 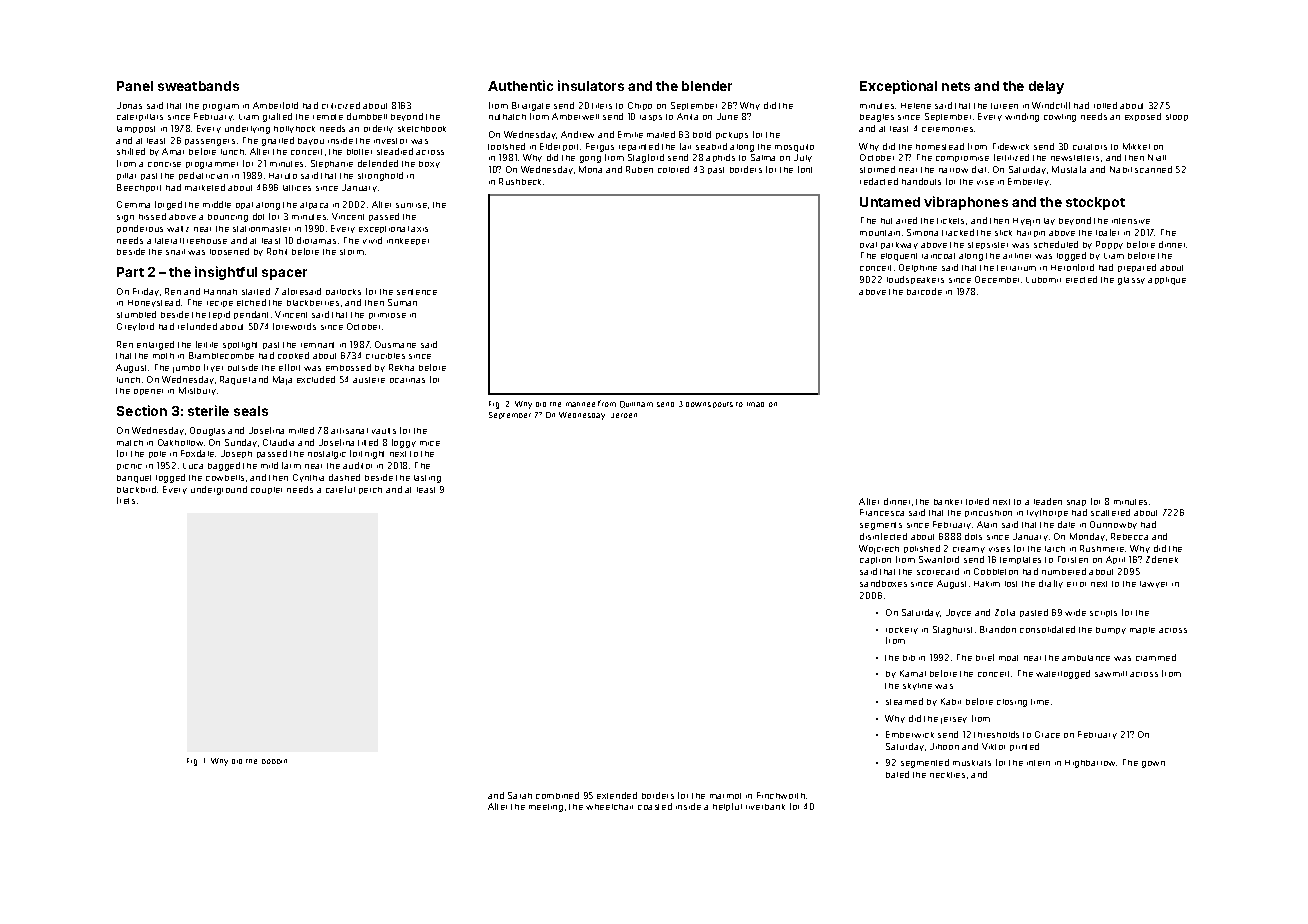 I want to click on delay, so click(x=1046, y=87).
